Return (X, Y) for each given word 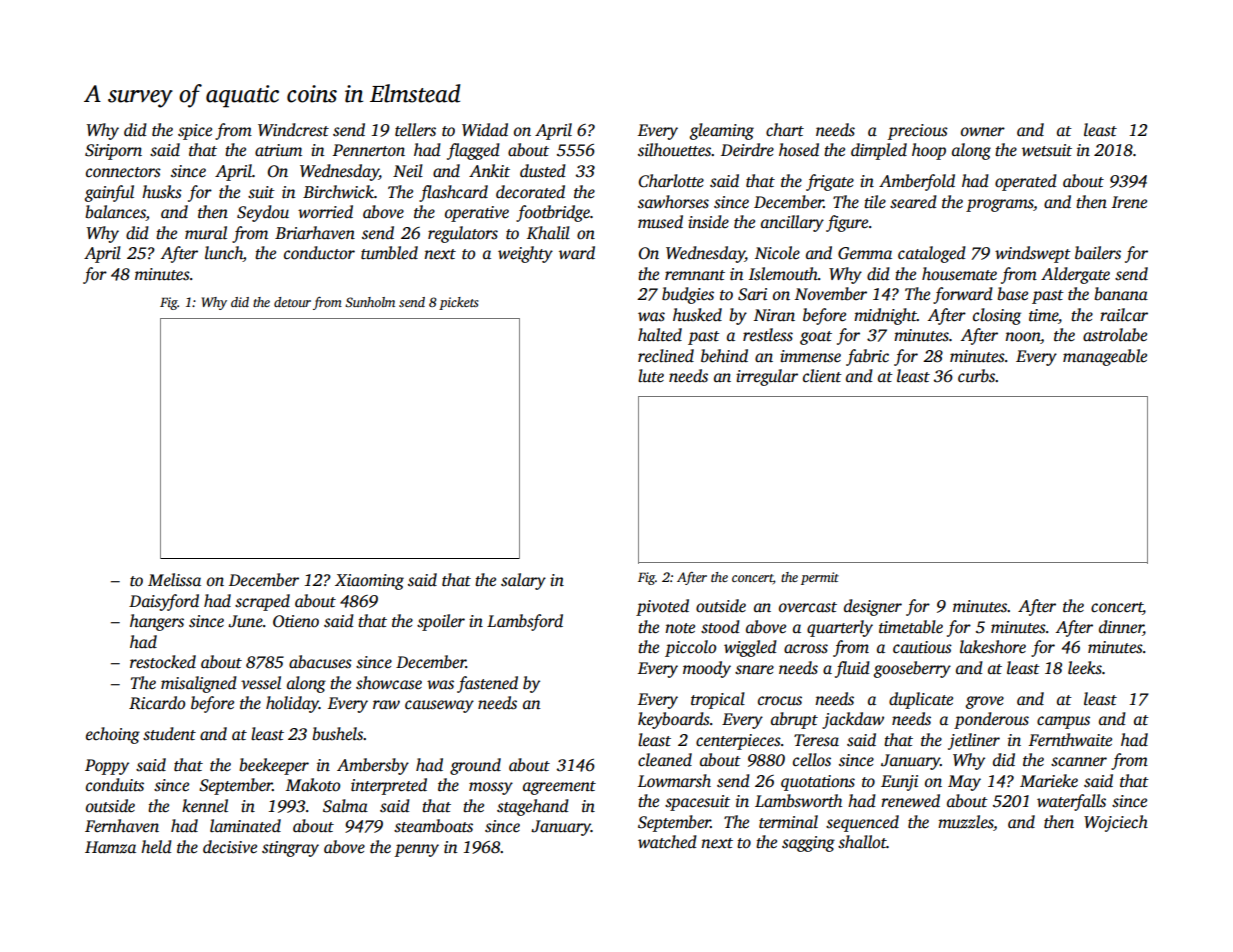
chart (785, 129)
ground (475, 766)
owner (983, 132)
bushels (337, 734)
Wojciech (1116, 823)
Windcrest (293, 130)
